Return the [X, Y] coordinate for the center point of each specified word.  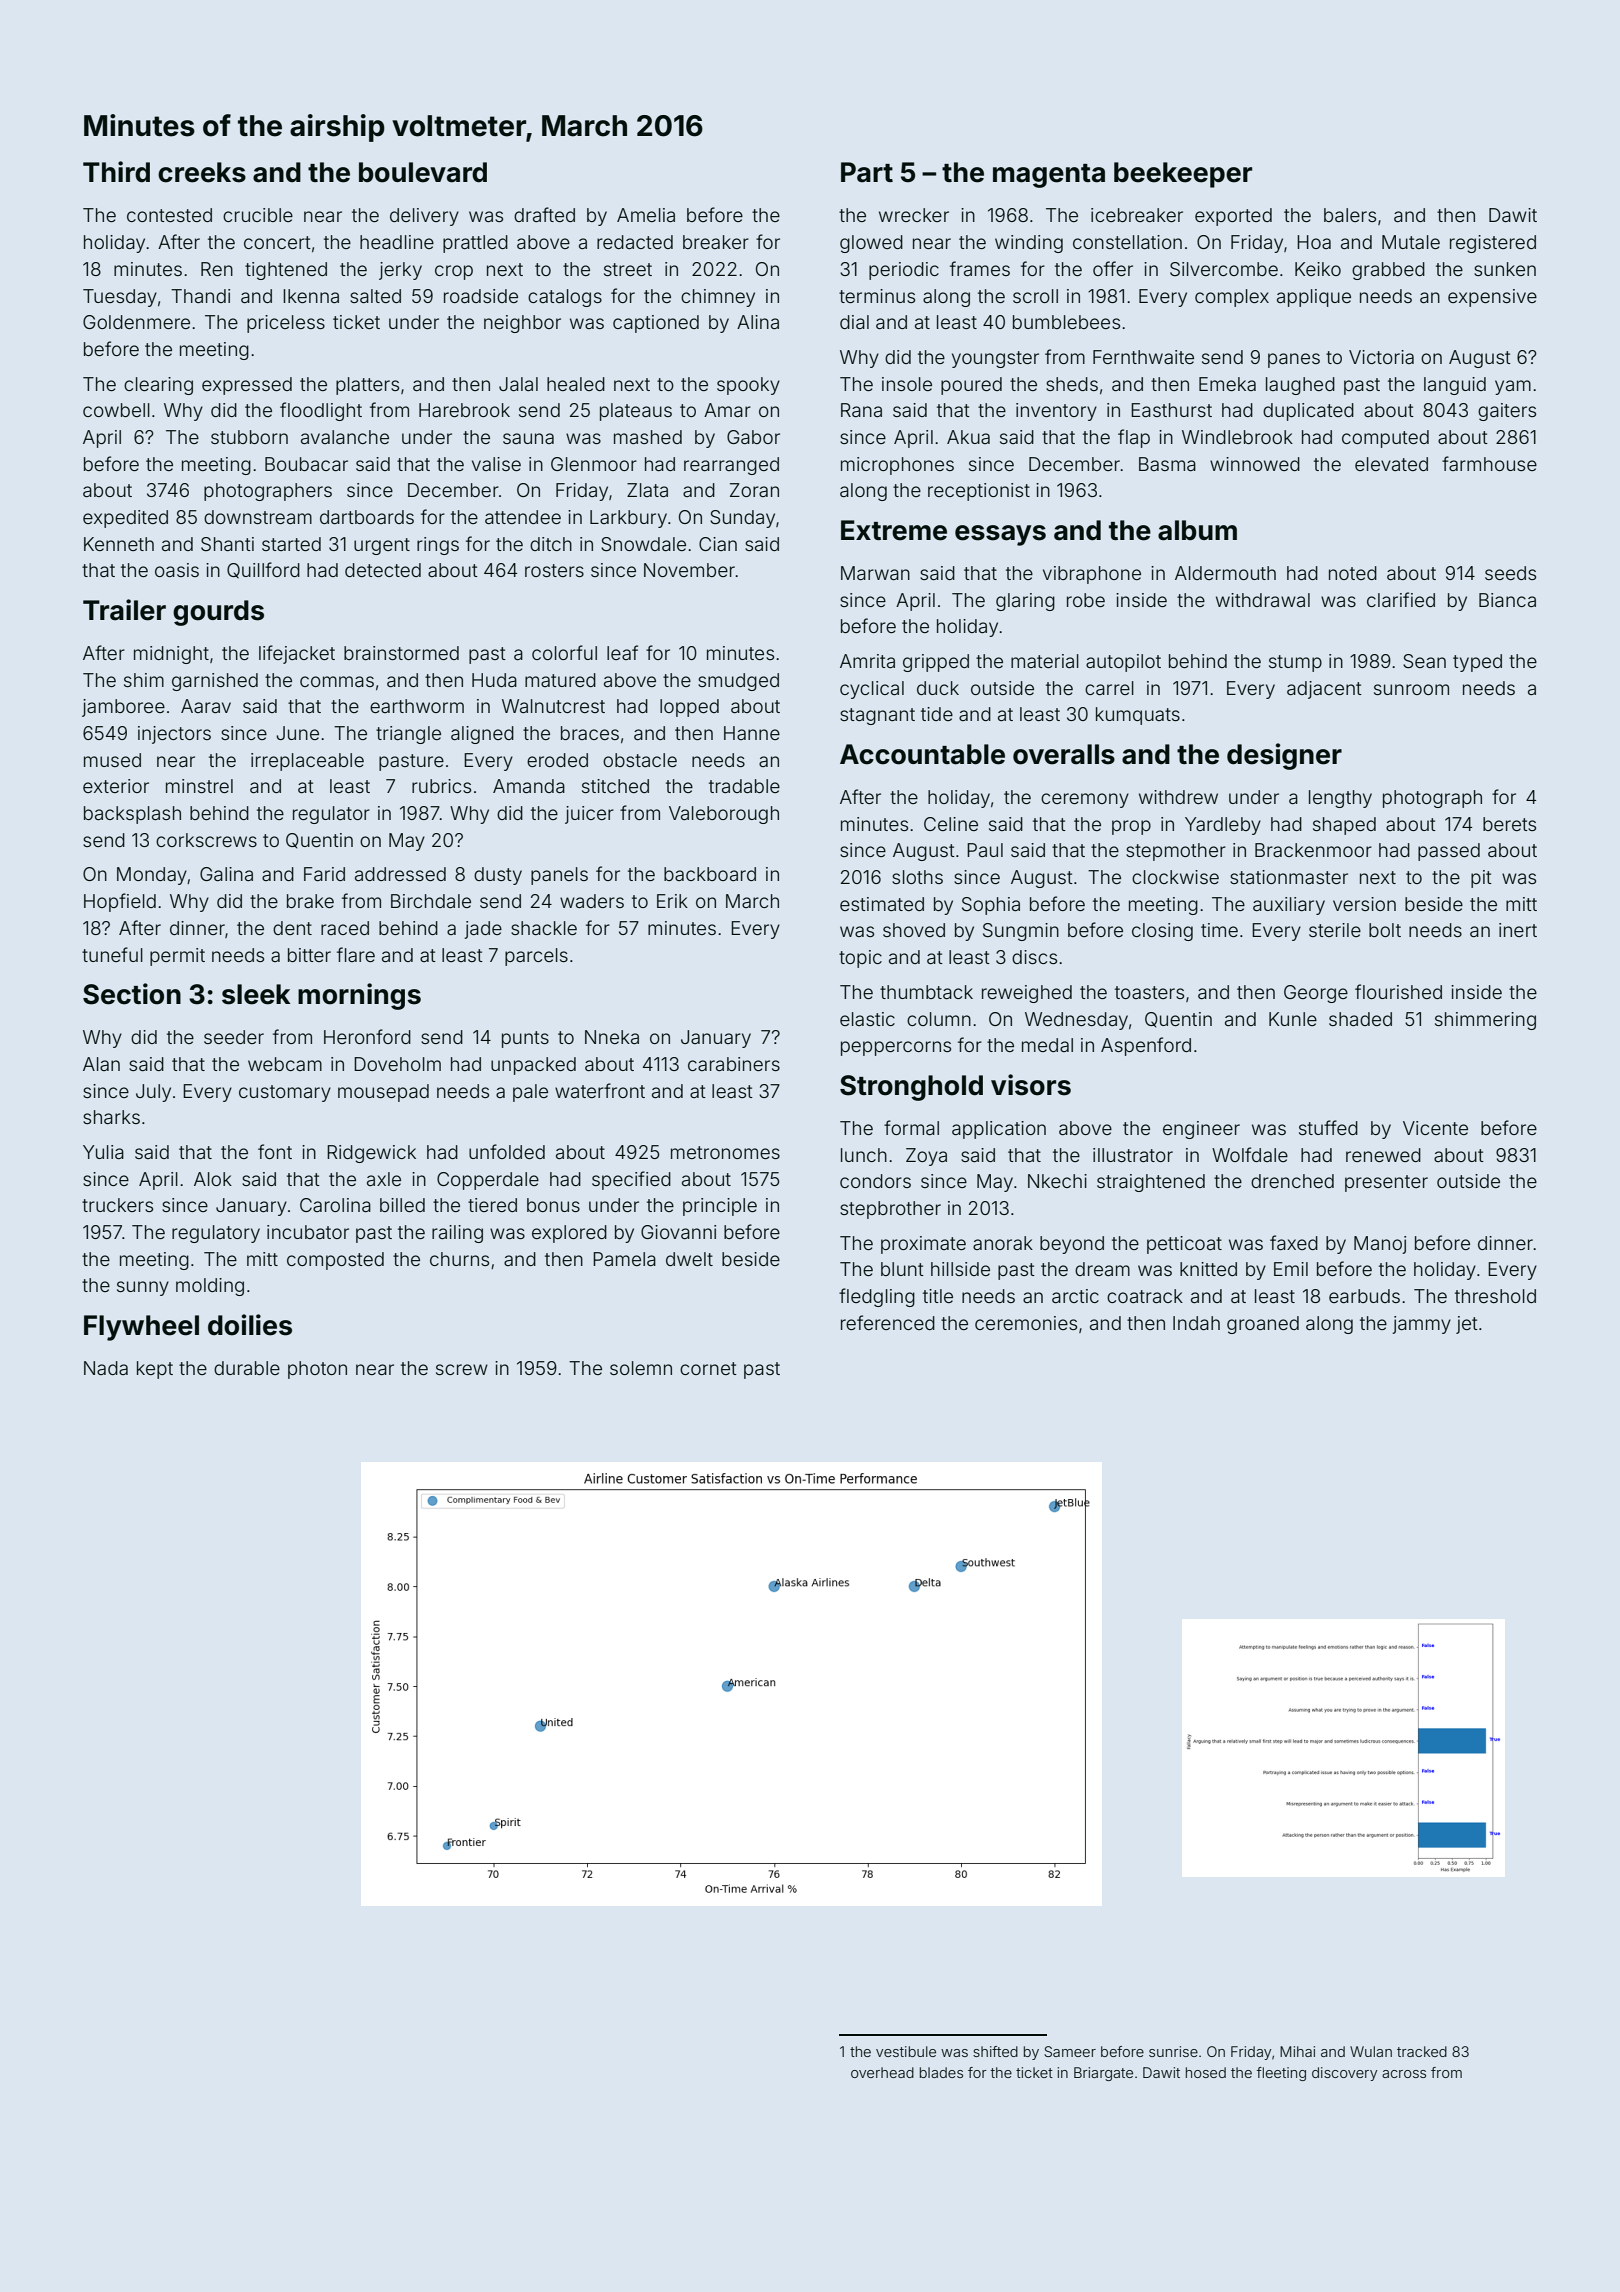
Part [867, 172]
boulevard [423, 172]
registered [1493, 244]
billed [402, 1205]
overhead [882, 2072]
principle [720, 1207]
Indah [1196, 1323]
